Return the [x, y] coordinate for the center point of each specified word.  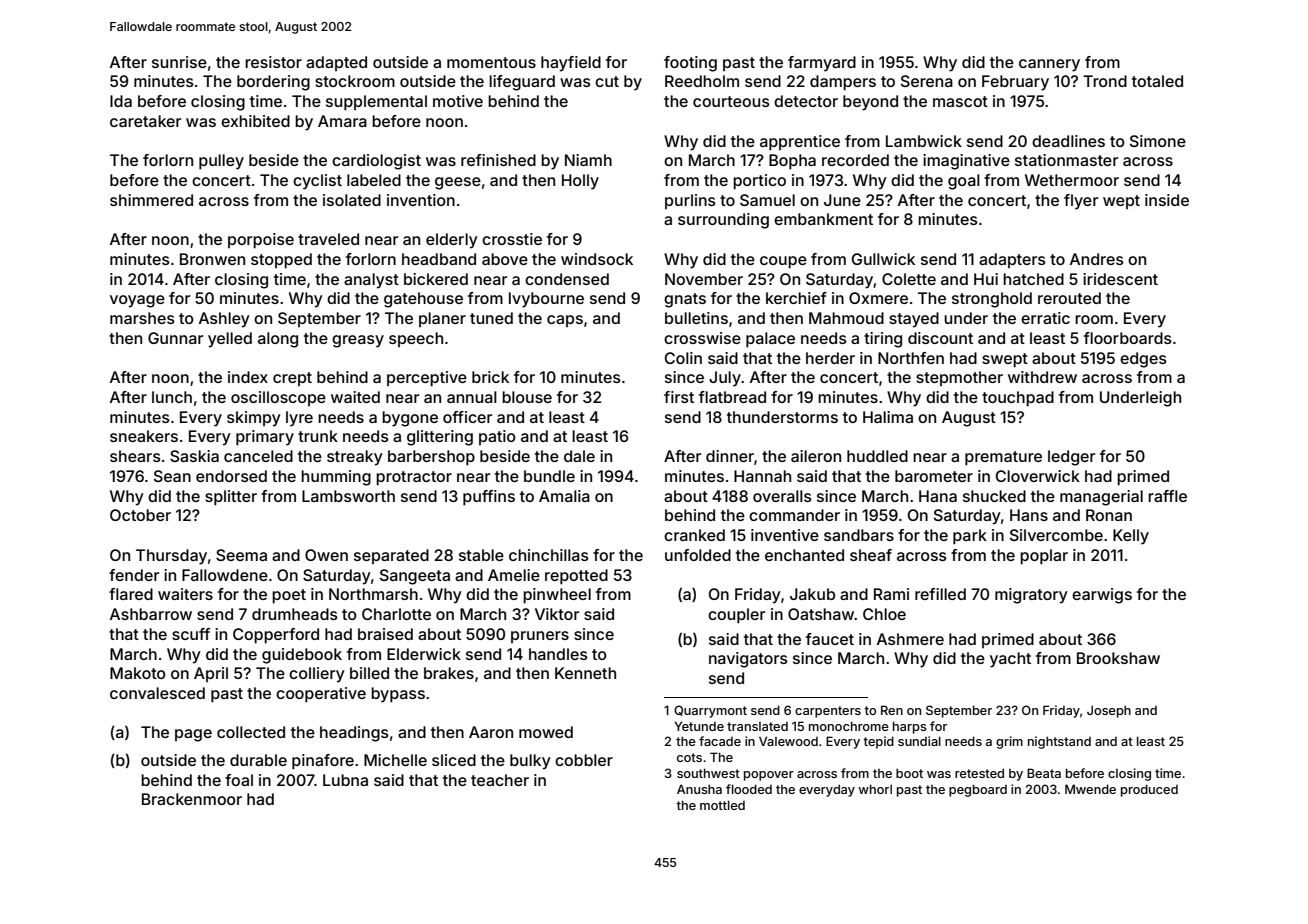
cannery [1049, 65]
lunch [172, 397]
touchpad [1018, 399]
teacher [500, 780]
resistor [273, 62]
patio [497, 437]
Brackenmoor [192, 799]
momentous [491, 62]
